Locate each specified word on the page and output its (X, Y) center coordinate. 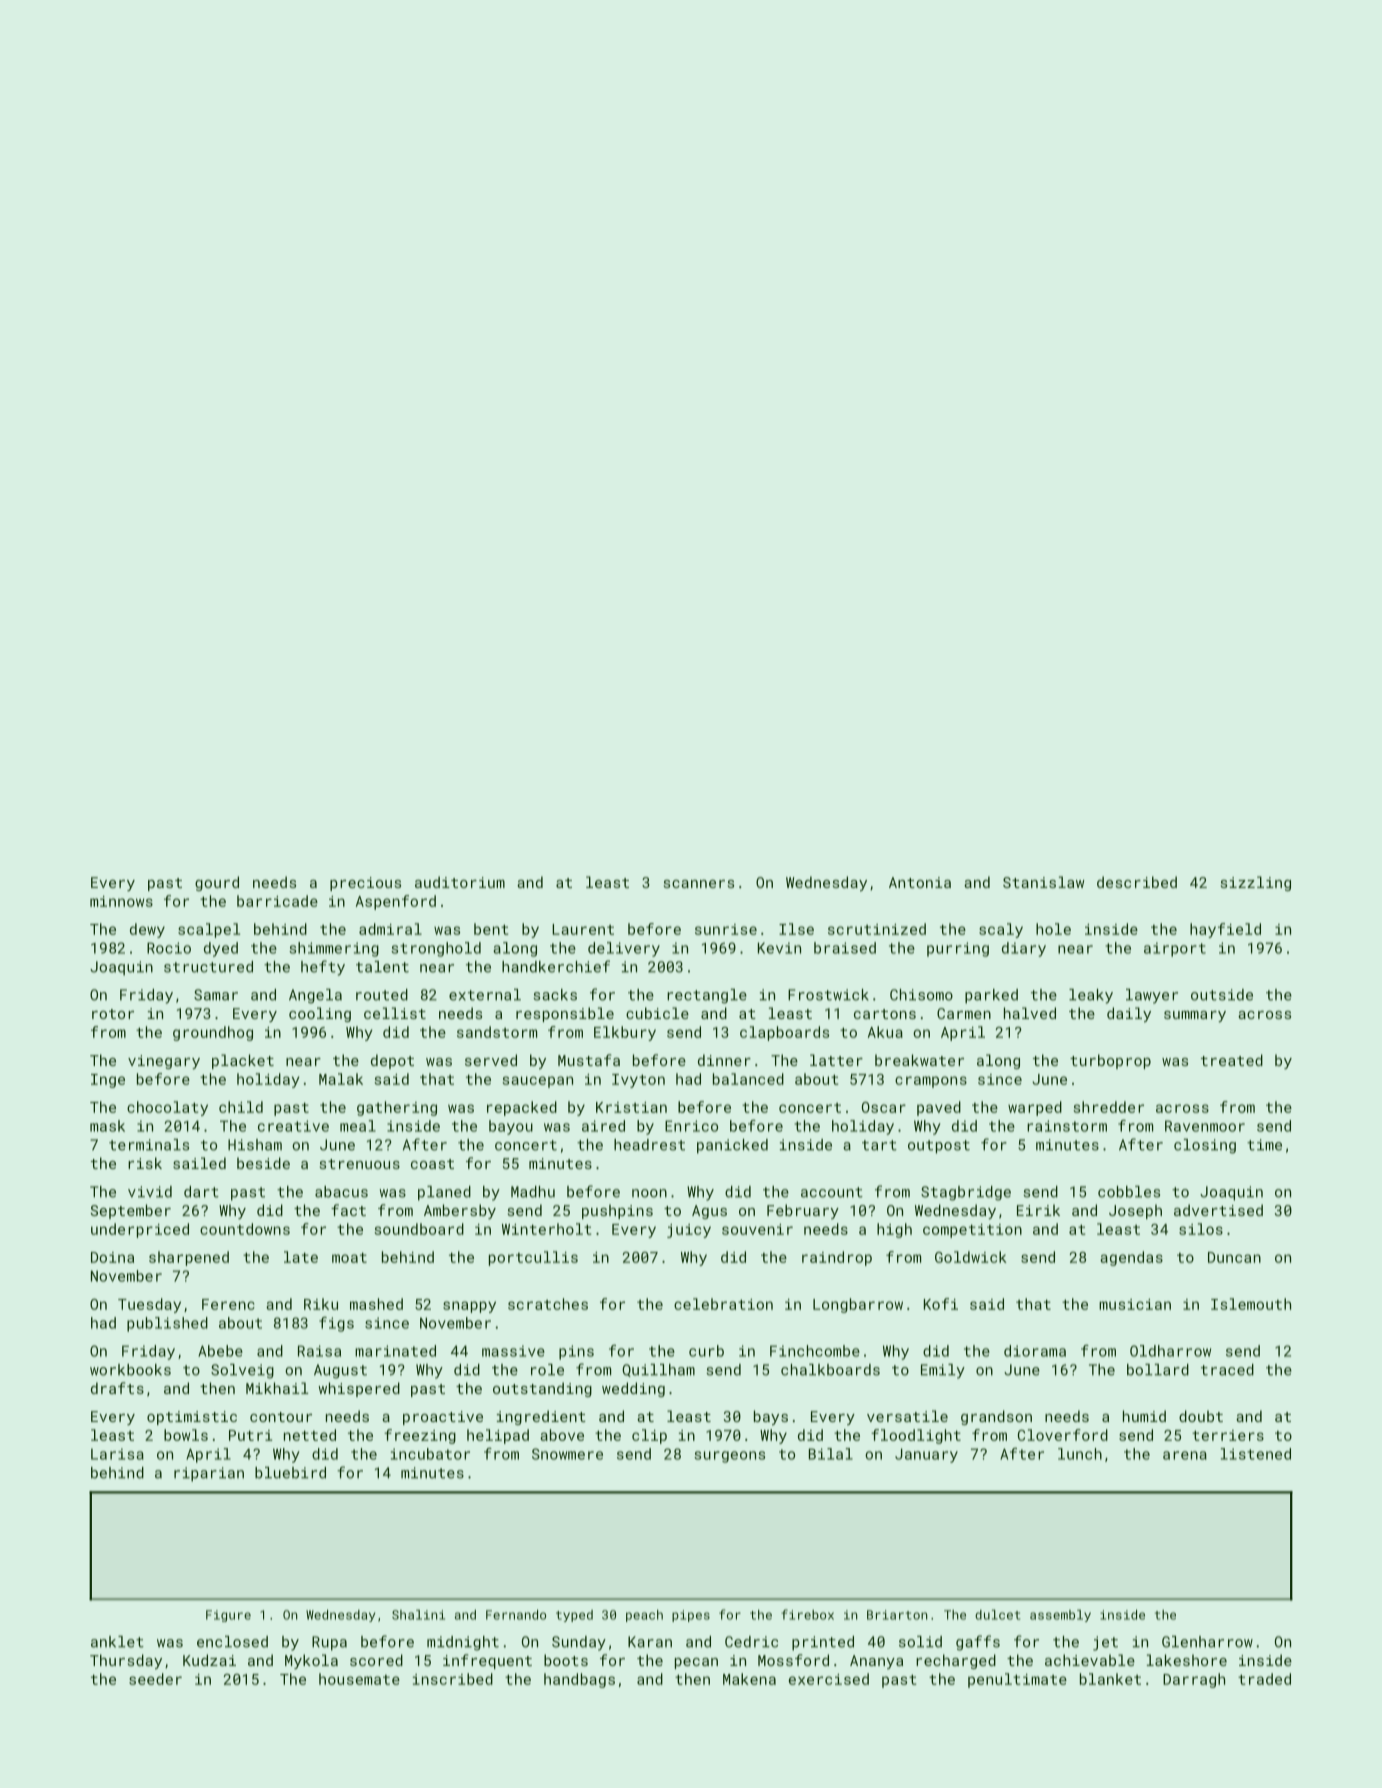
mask (107, 1126)
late (301, 1257)
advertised (1218, 1210)
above (562, 1435)
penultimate (1017, 1680)
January (926, 1455)
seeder (155, 1679)
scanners (699, 884)
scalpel (209, 930)
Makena (749, 1679)
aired (603, 1126)
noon (649, 1193)
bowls (186, 1435)
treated (1232, 1060)
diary (1024, 949)
